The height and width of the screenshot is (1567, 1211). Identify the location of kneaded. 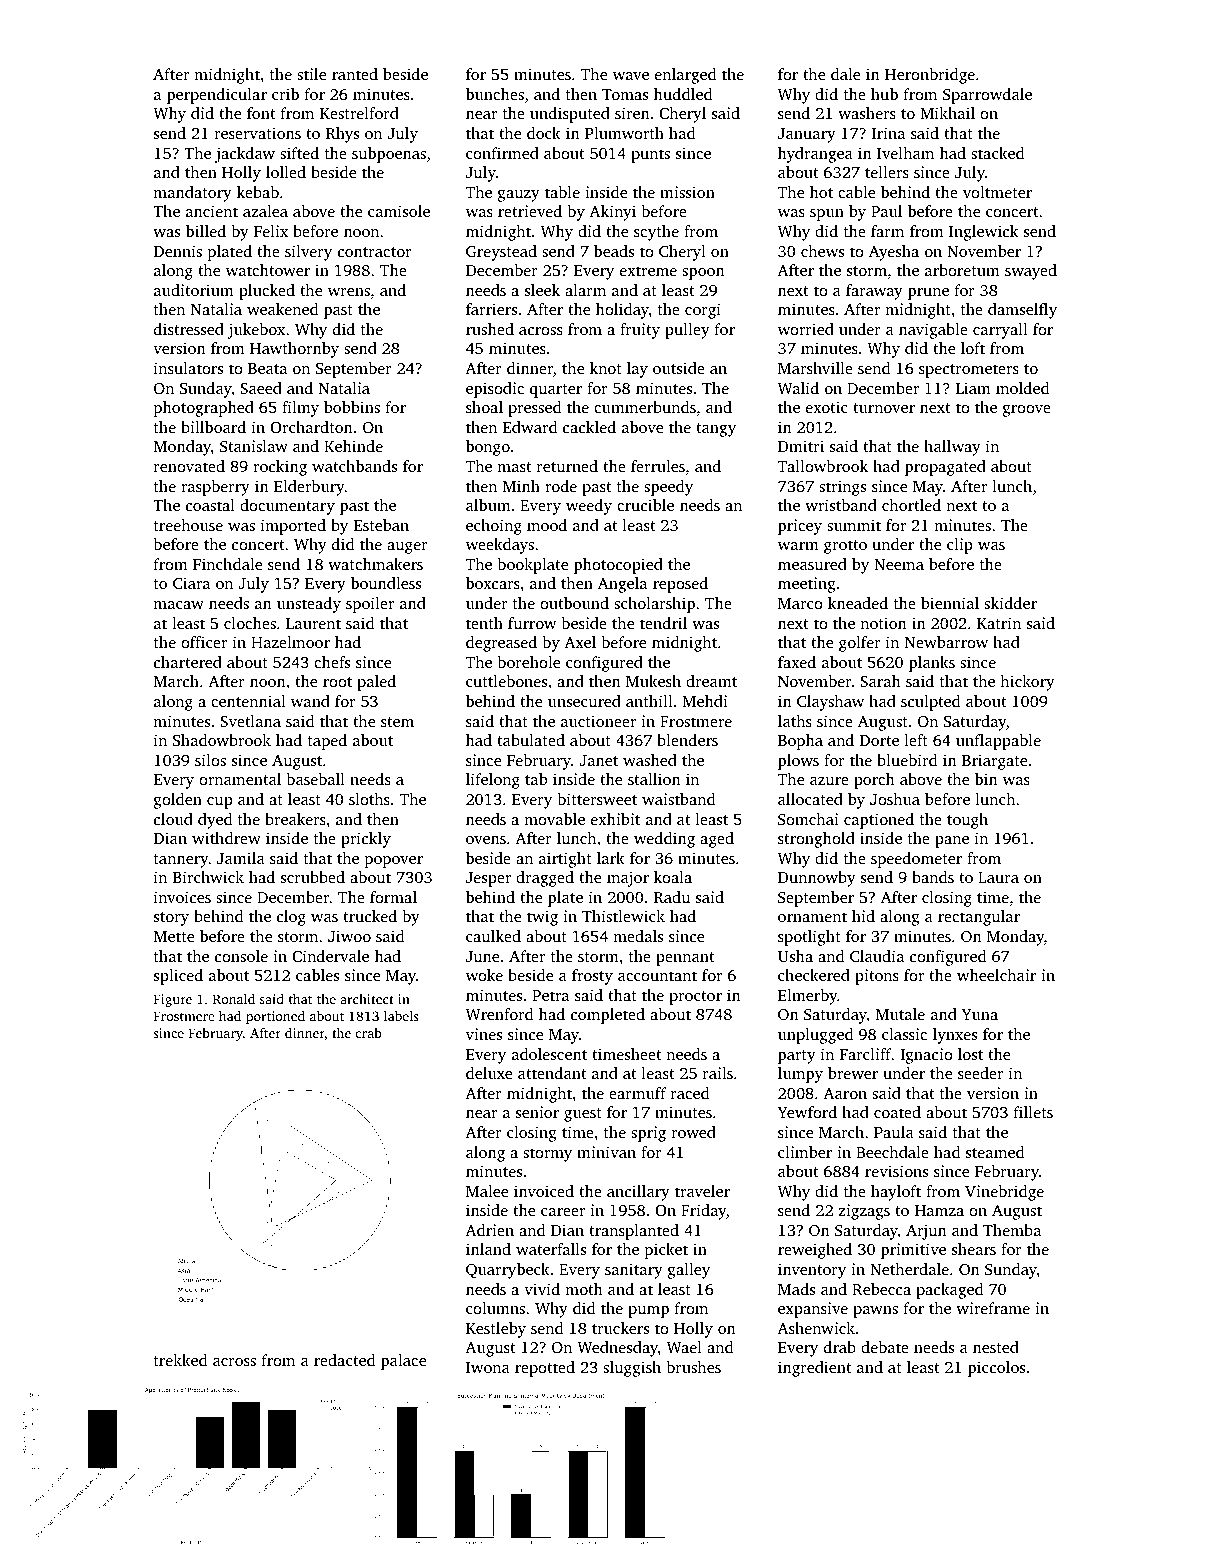
(858, 603).
